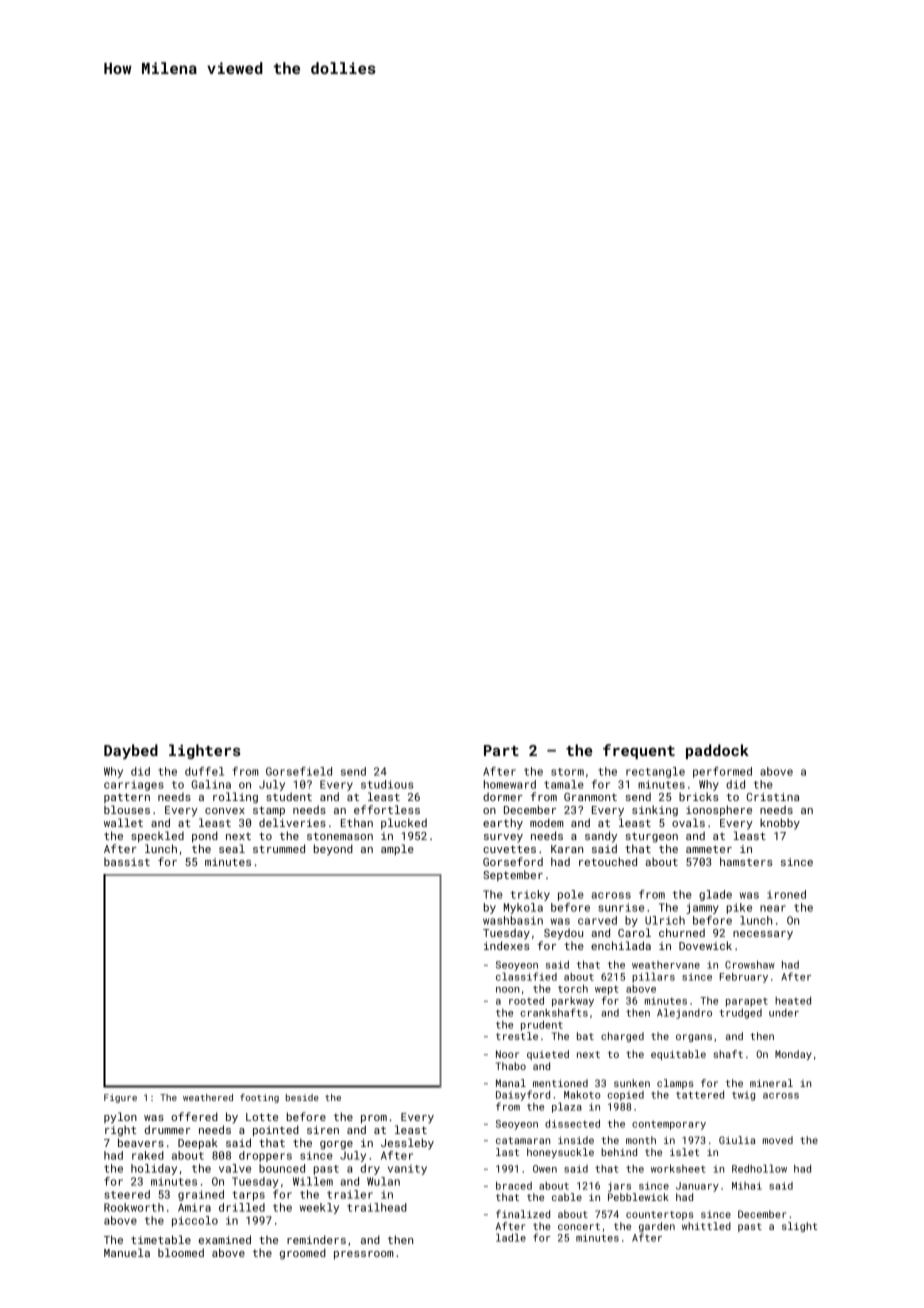 The height and width of the image is (1308, 924). What do you see at coordinates (717, 751) in the image?
I see `paddock` at bounding box center [717, 751].
